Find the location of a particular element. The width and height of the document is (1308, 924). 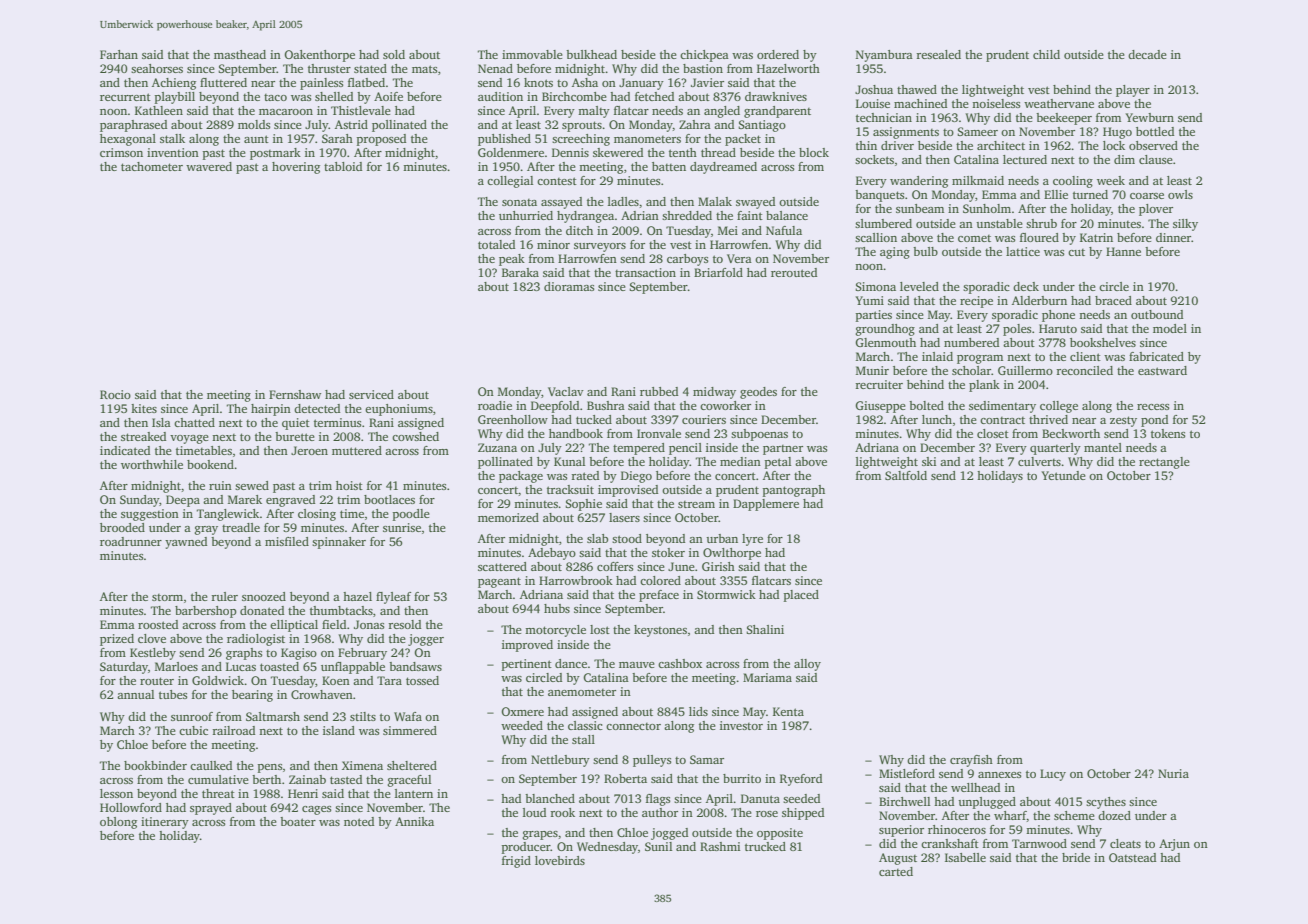

Oatstead is located at coordinates (1132, 857).
